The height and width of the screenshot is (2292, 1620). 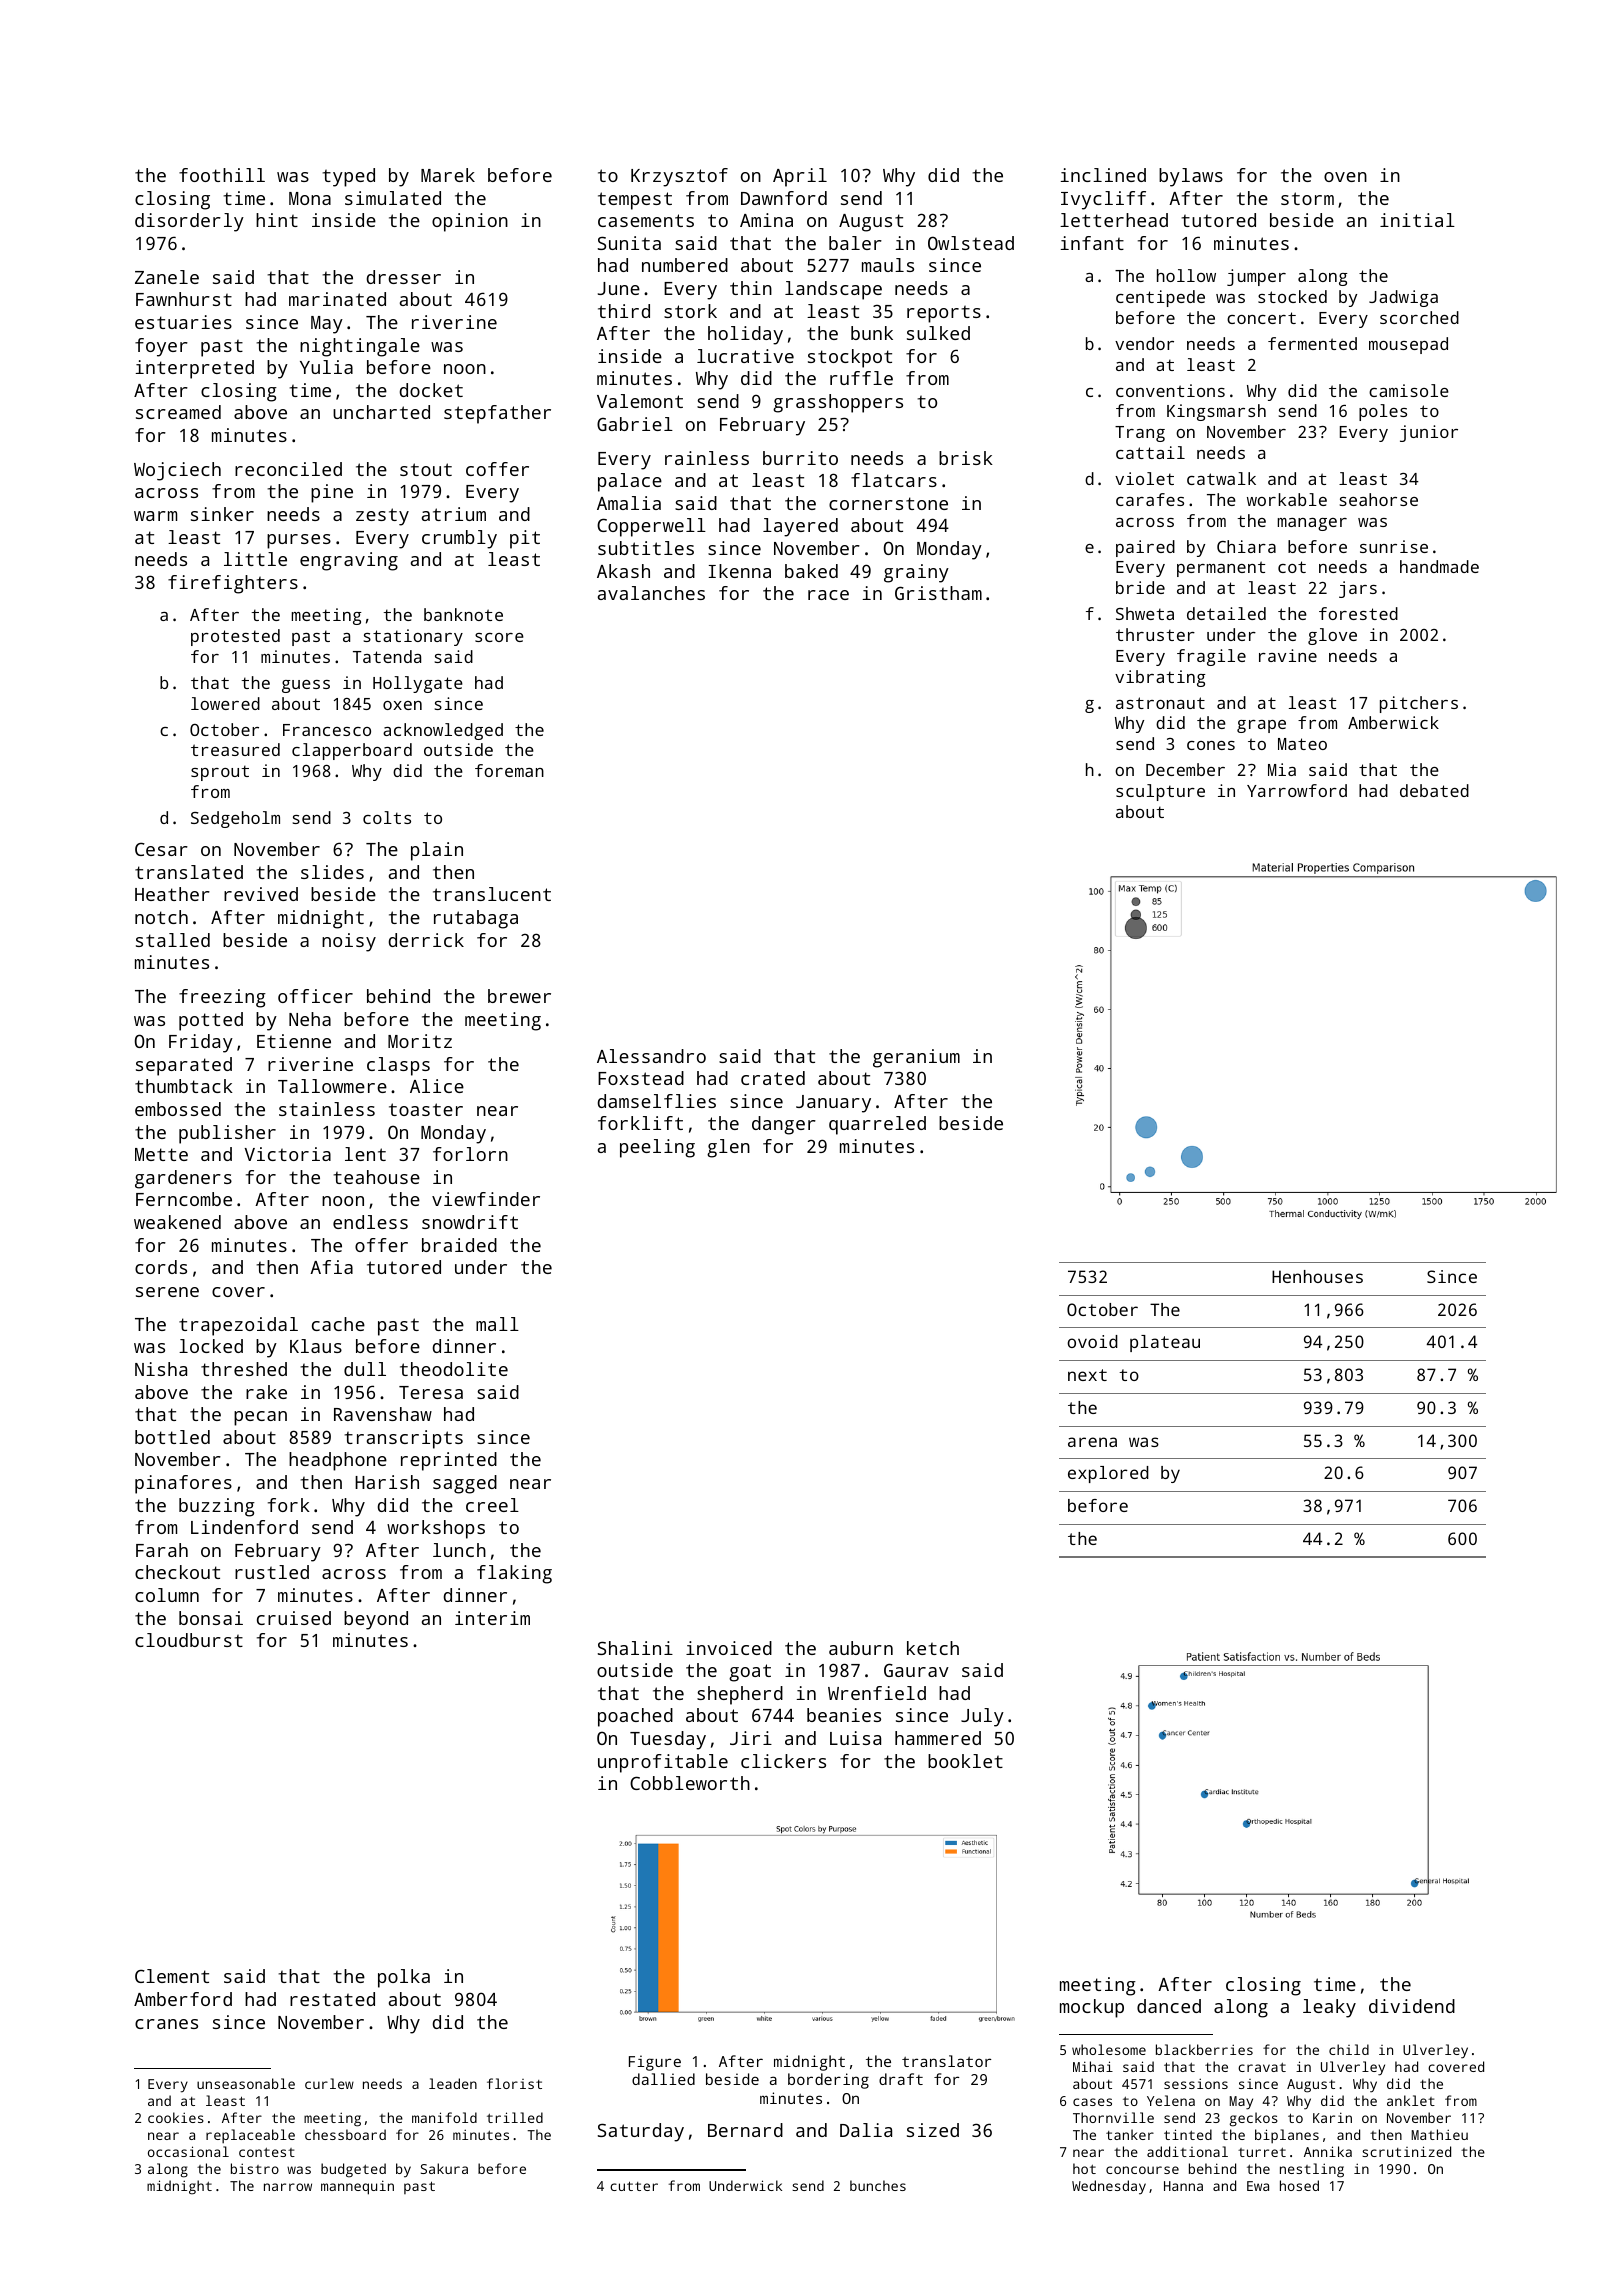 I want to click on glen, so click(x=728, y=1148).
